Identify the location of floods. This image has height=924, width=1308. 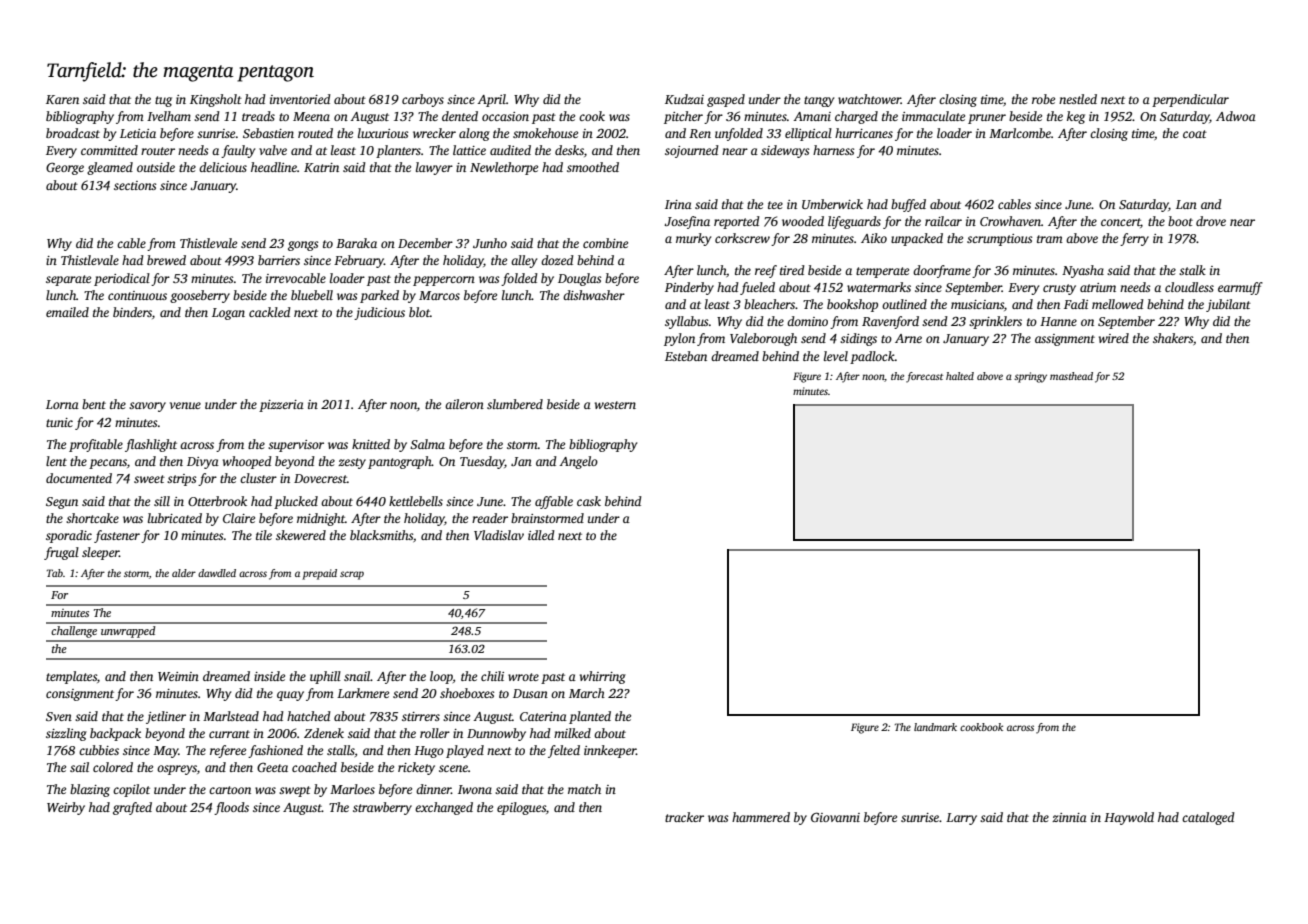
(231, 808).
